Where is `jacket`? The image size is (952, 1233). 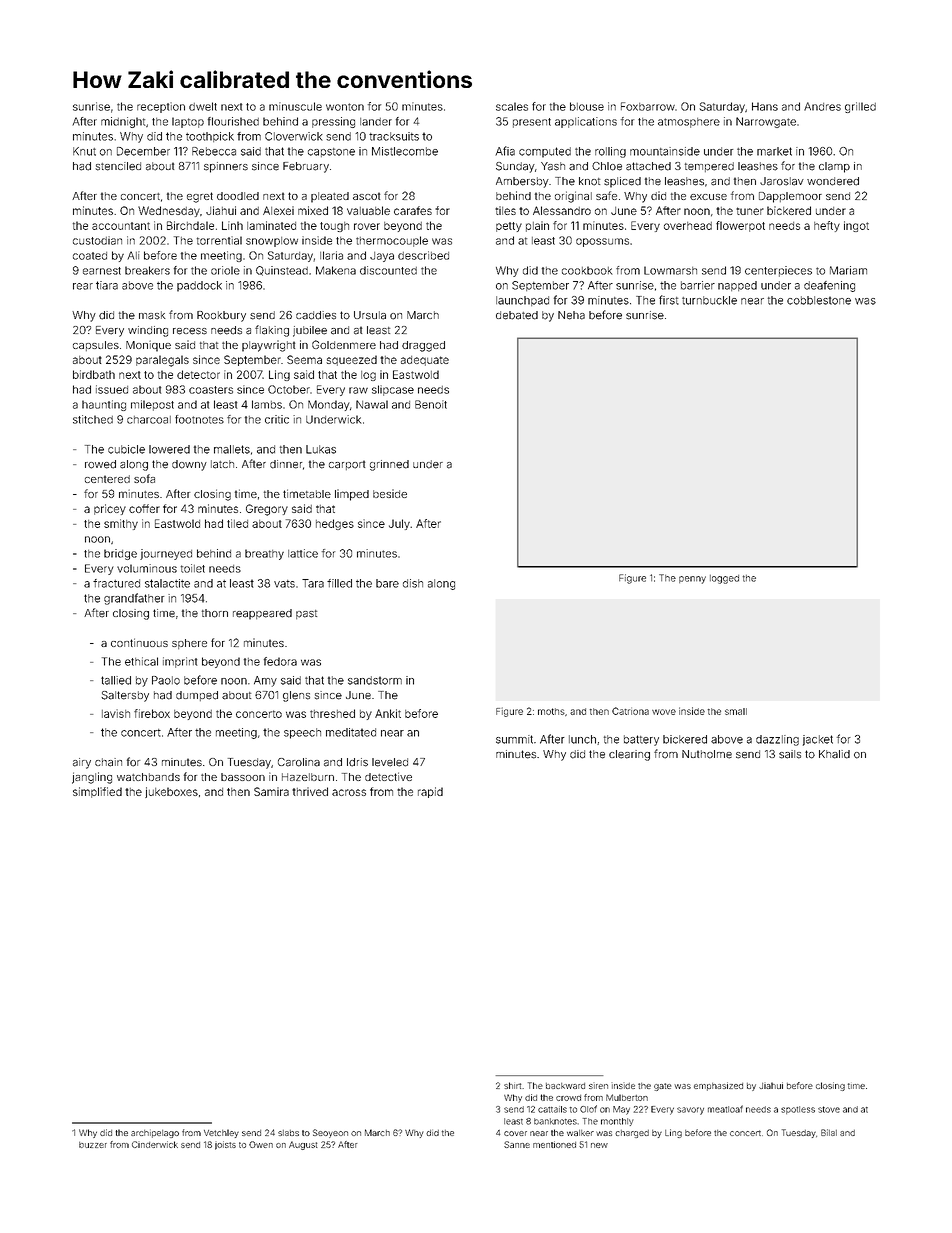 jacket is located at coordinates (818, 740).
